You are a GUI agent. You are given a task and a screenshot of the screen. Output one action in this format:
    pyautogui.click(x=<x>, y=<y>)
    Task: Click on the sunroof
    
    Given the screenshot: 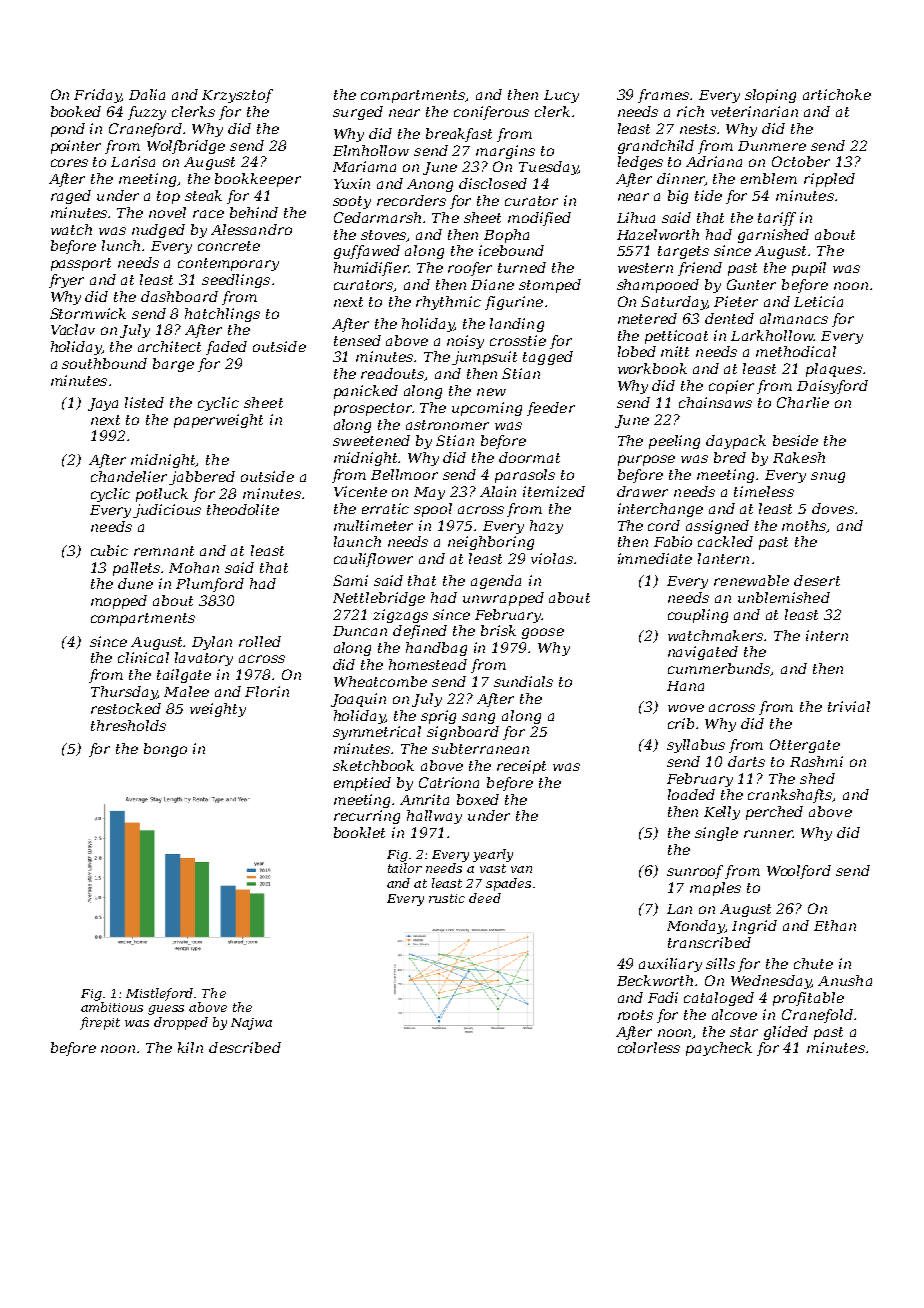 What is the action you would take?
    pyautogui.click(x=695, y=872)
